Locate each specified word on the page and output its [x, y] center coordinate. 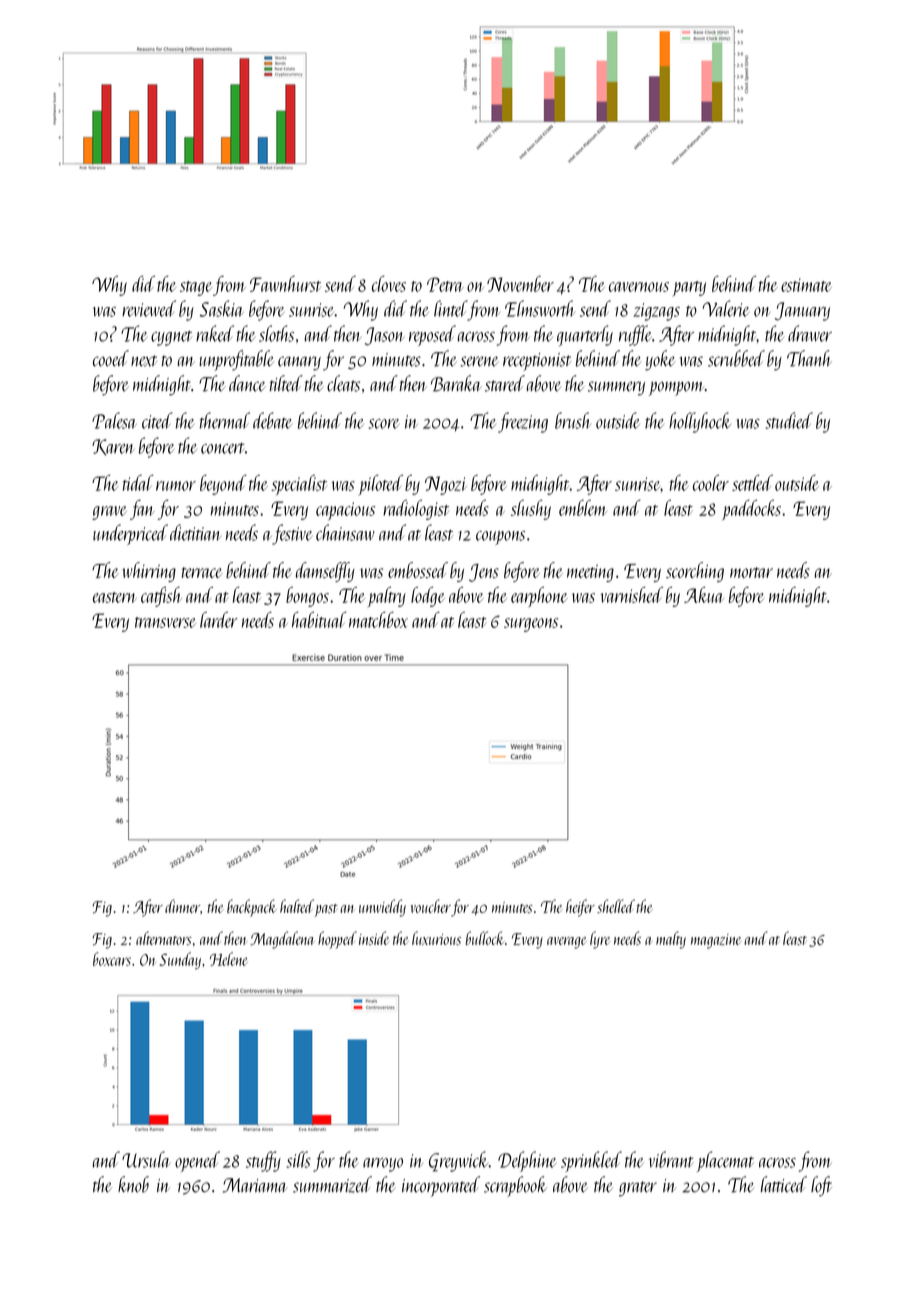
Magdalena [282, 940]
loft [821, 1186]
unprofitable [236, 360]
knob [133, 1184]
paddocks [751, 510]
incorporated [441, 1186]
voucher [431, 906]
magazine [716, 941]
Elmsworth [540, 308]
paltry [387, 597]
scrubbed [736, 358]
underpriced [130, 534]
